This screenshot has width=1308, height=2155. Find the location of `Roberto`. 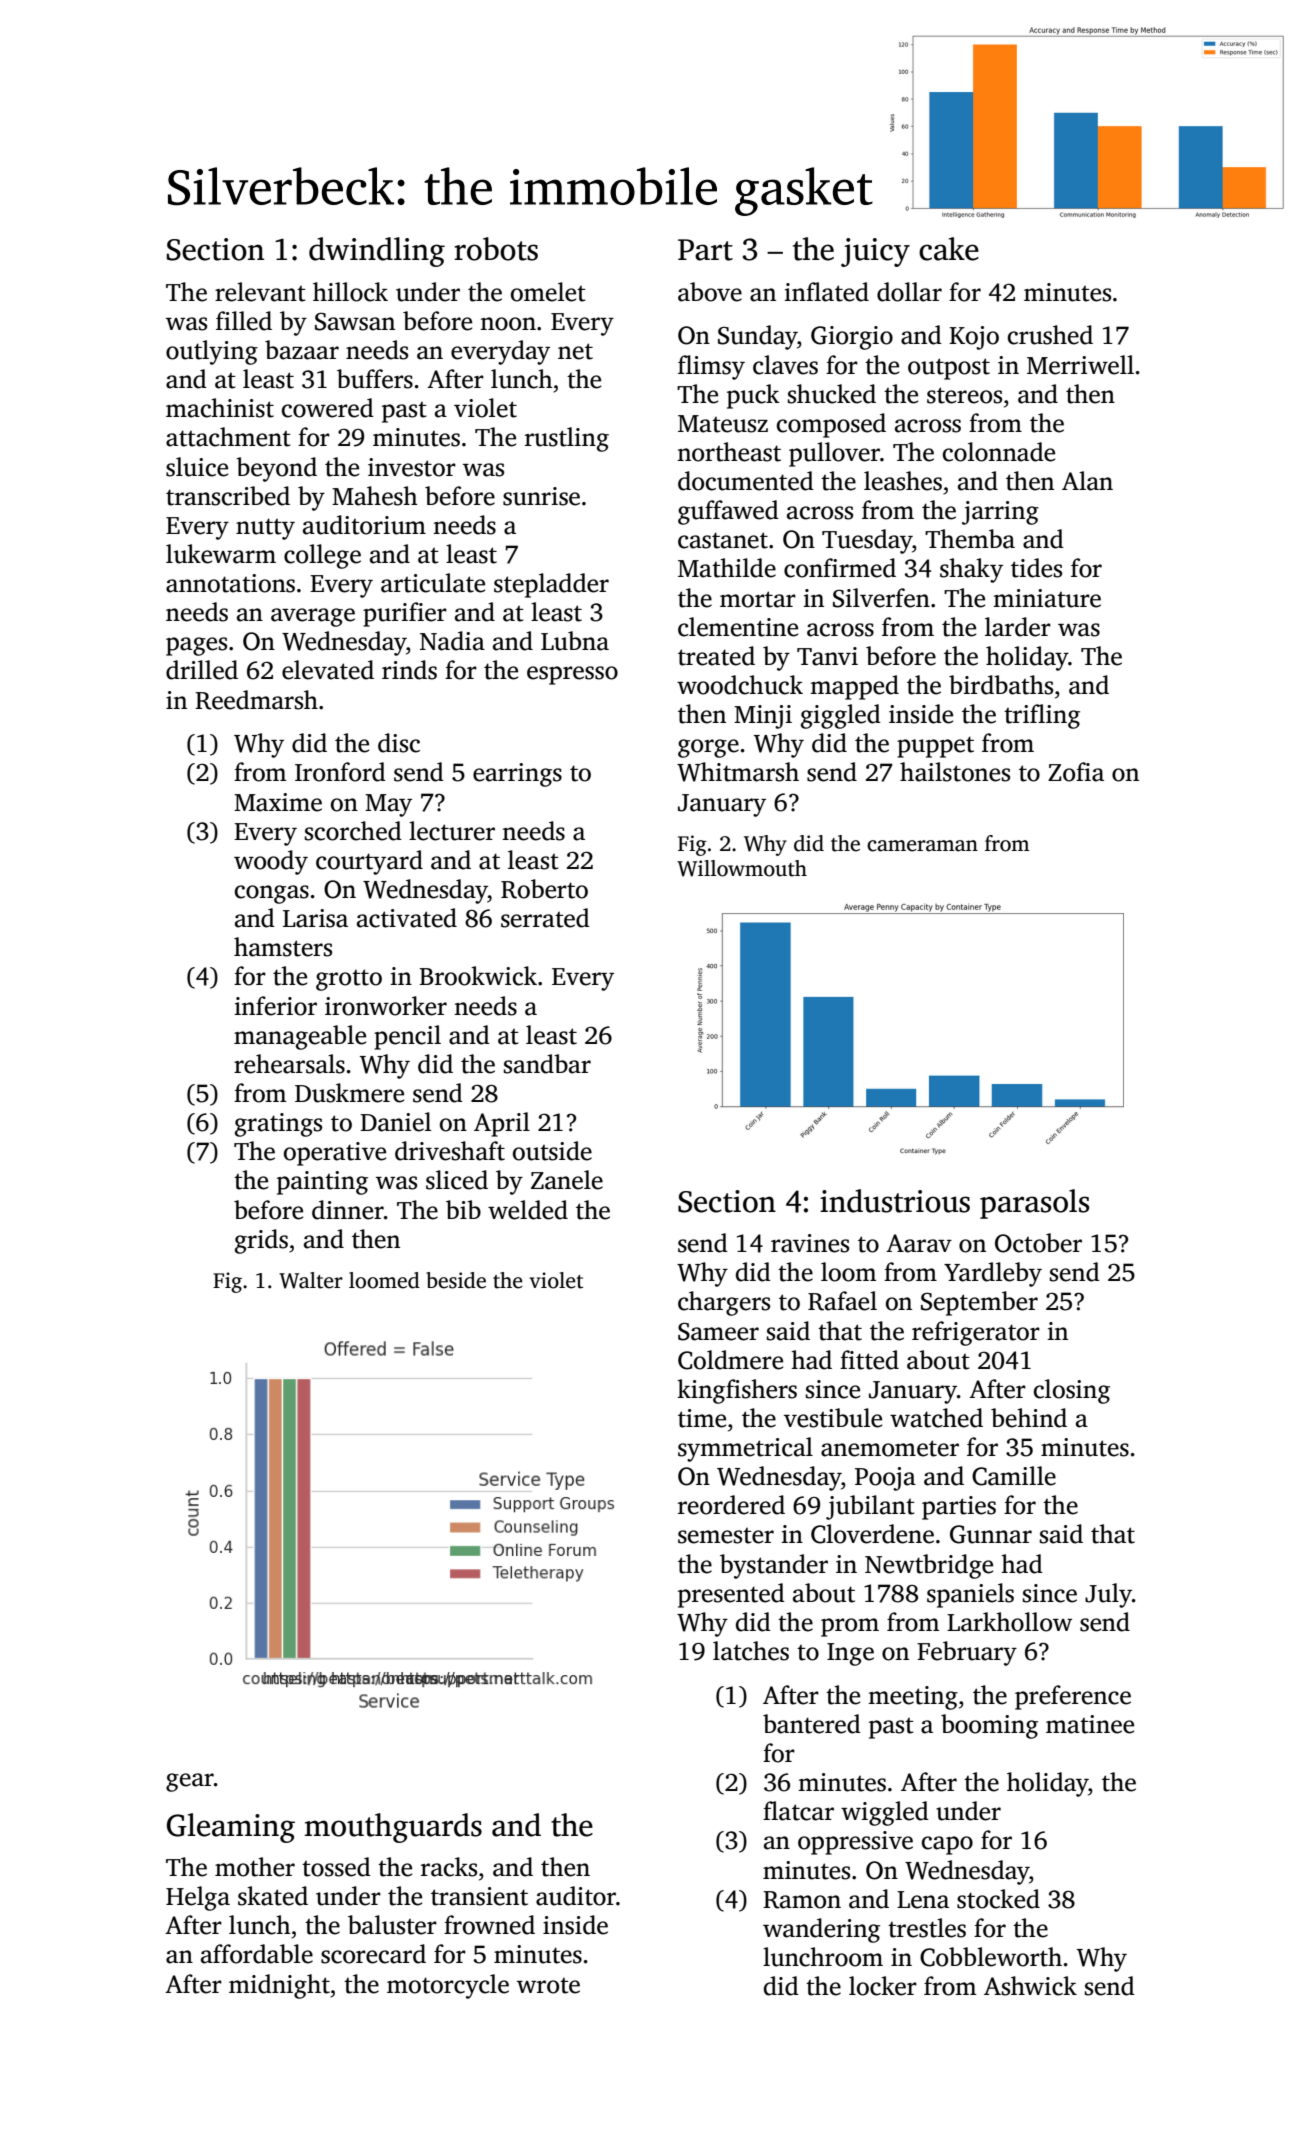

Roberto is located at coordinates (544, 889).
